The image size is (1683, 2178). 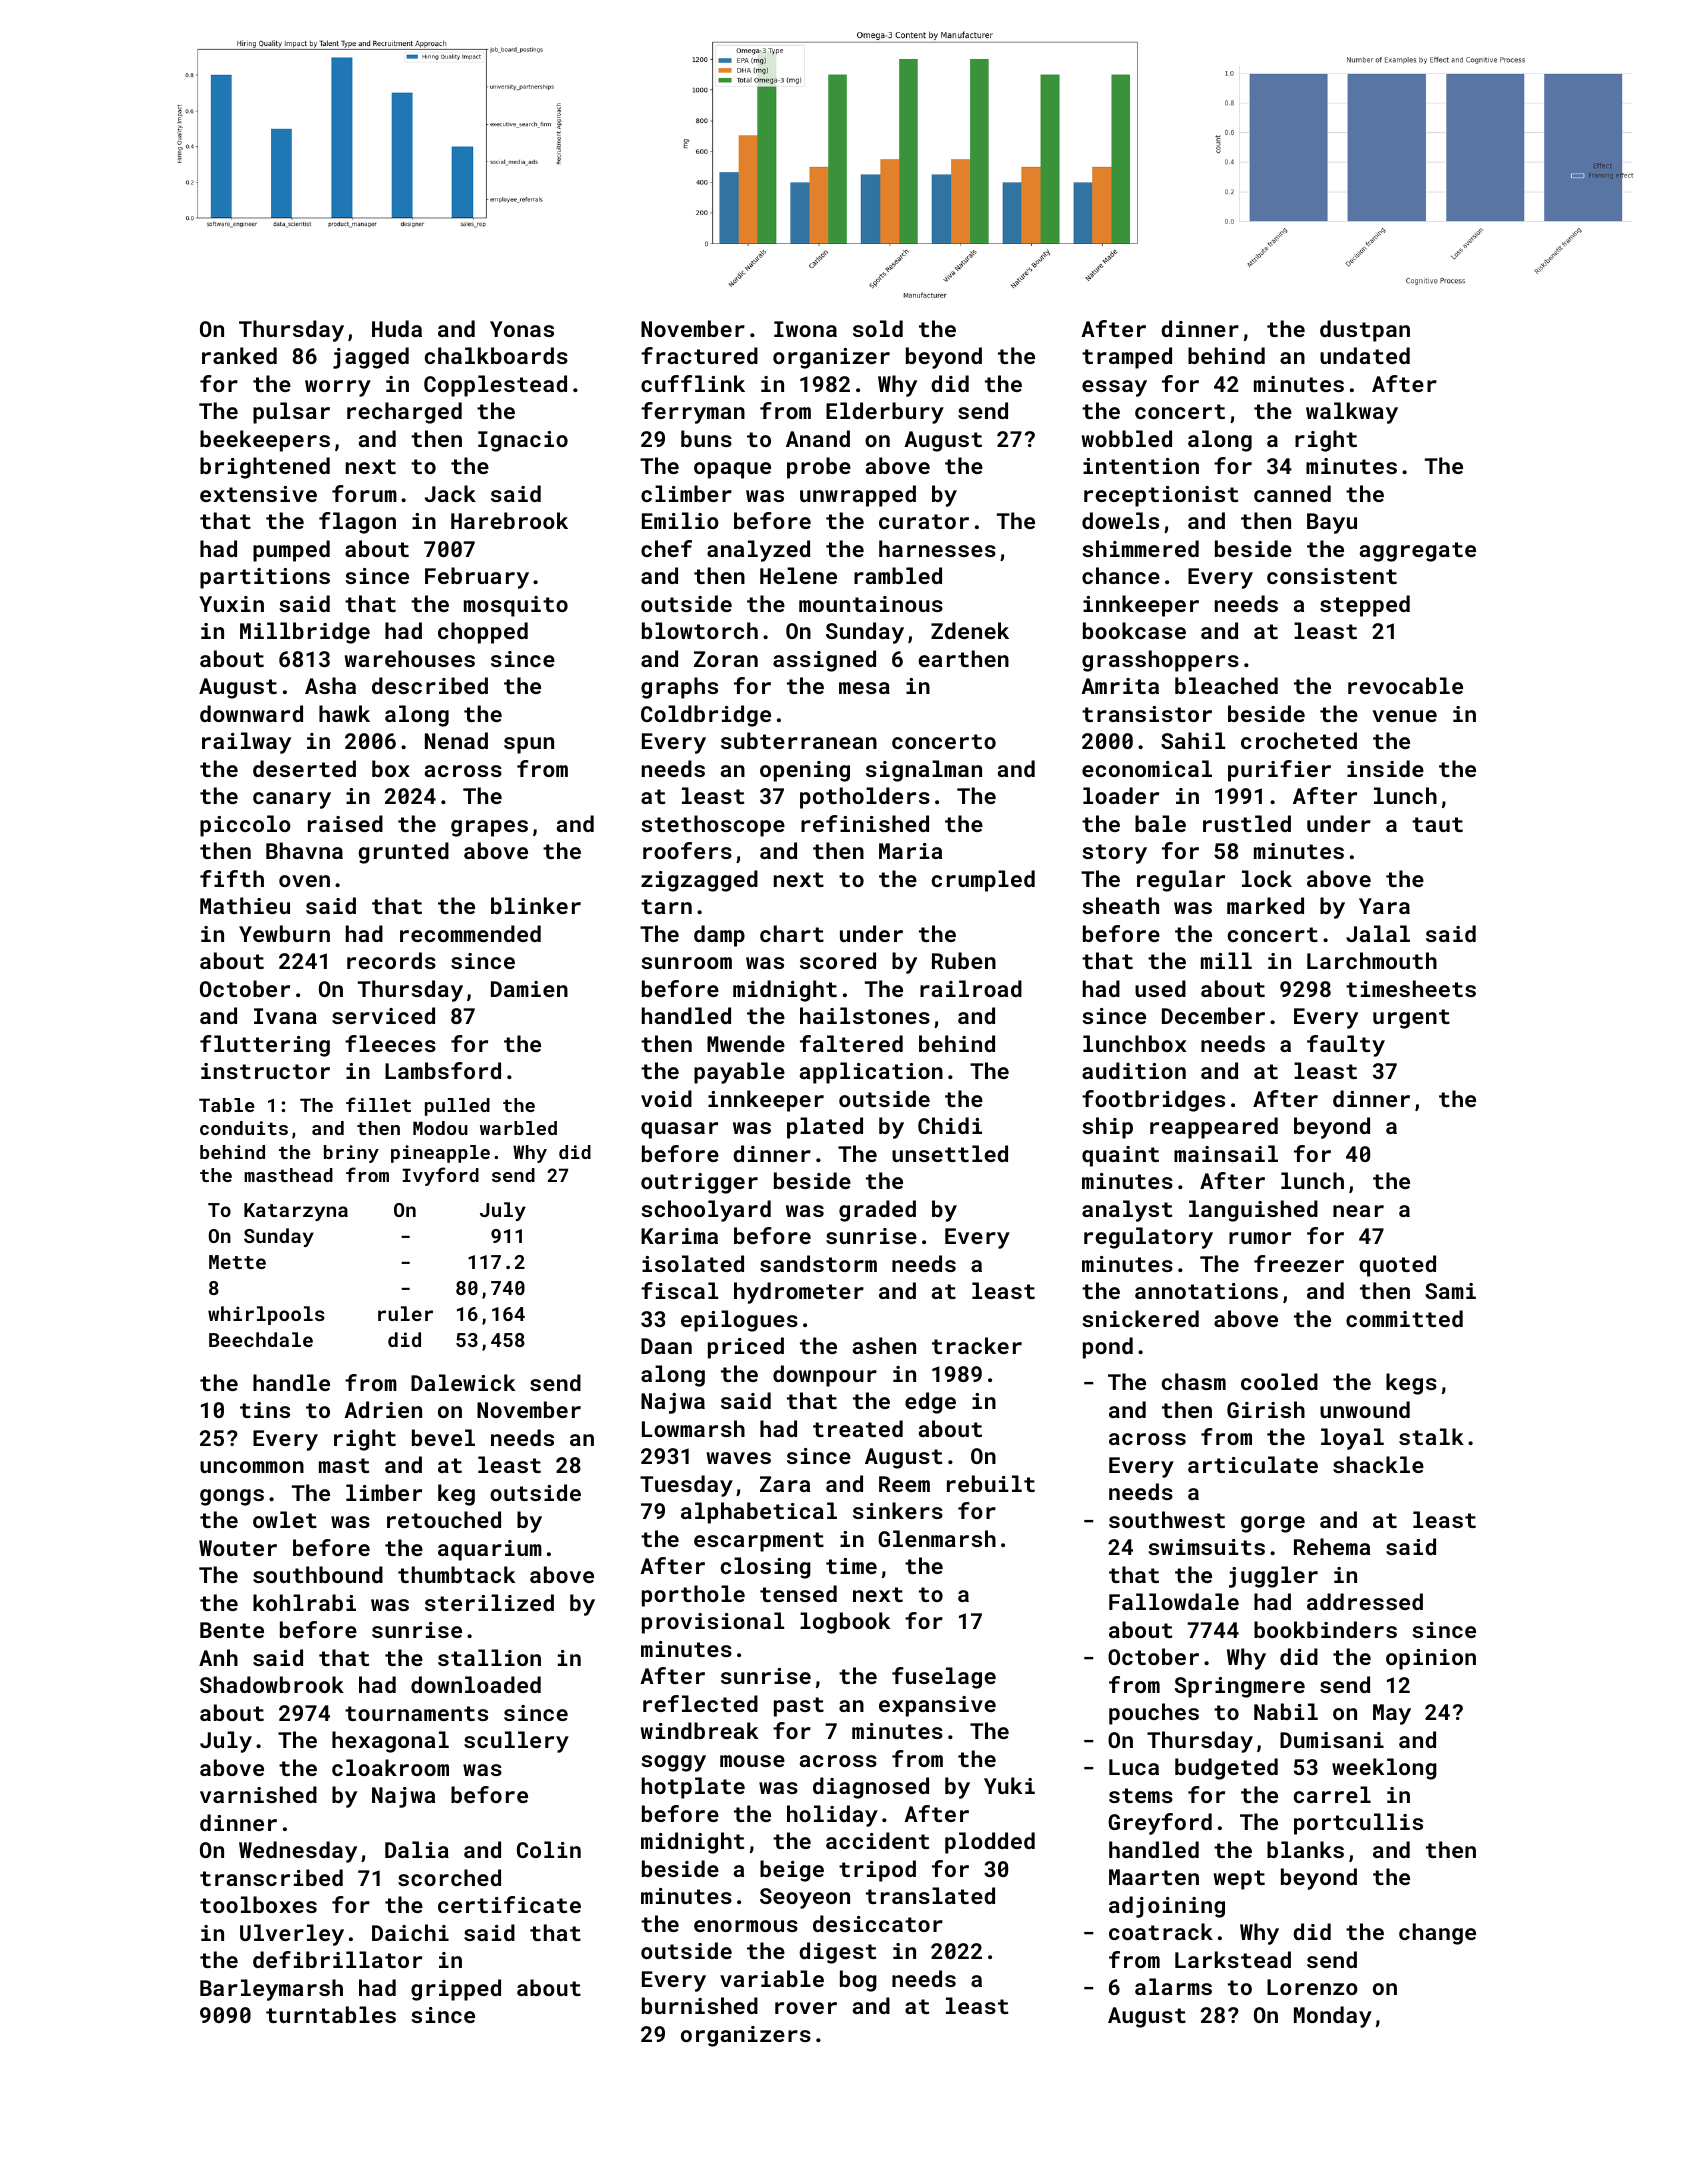 What do you see at coordinates (1437, 824) in the document?
I see `taut` at bounding box center [1437, 824].
